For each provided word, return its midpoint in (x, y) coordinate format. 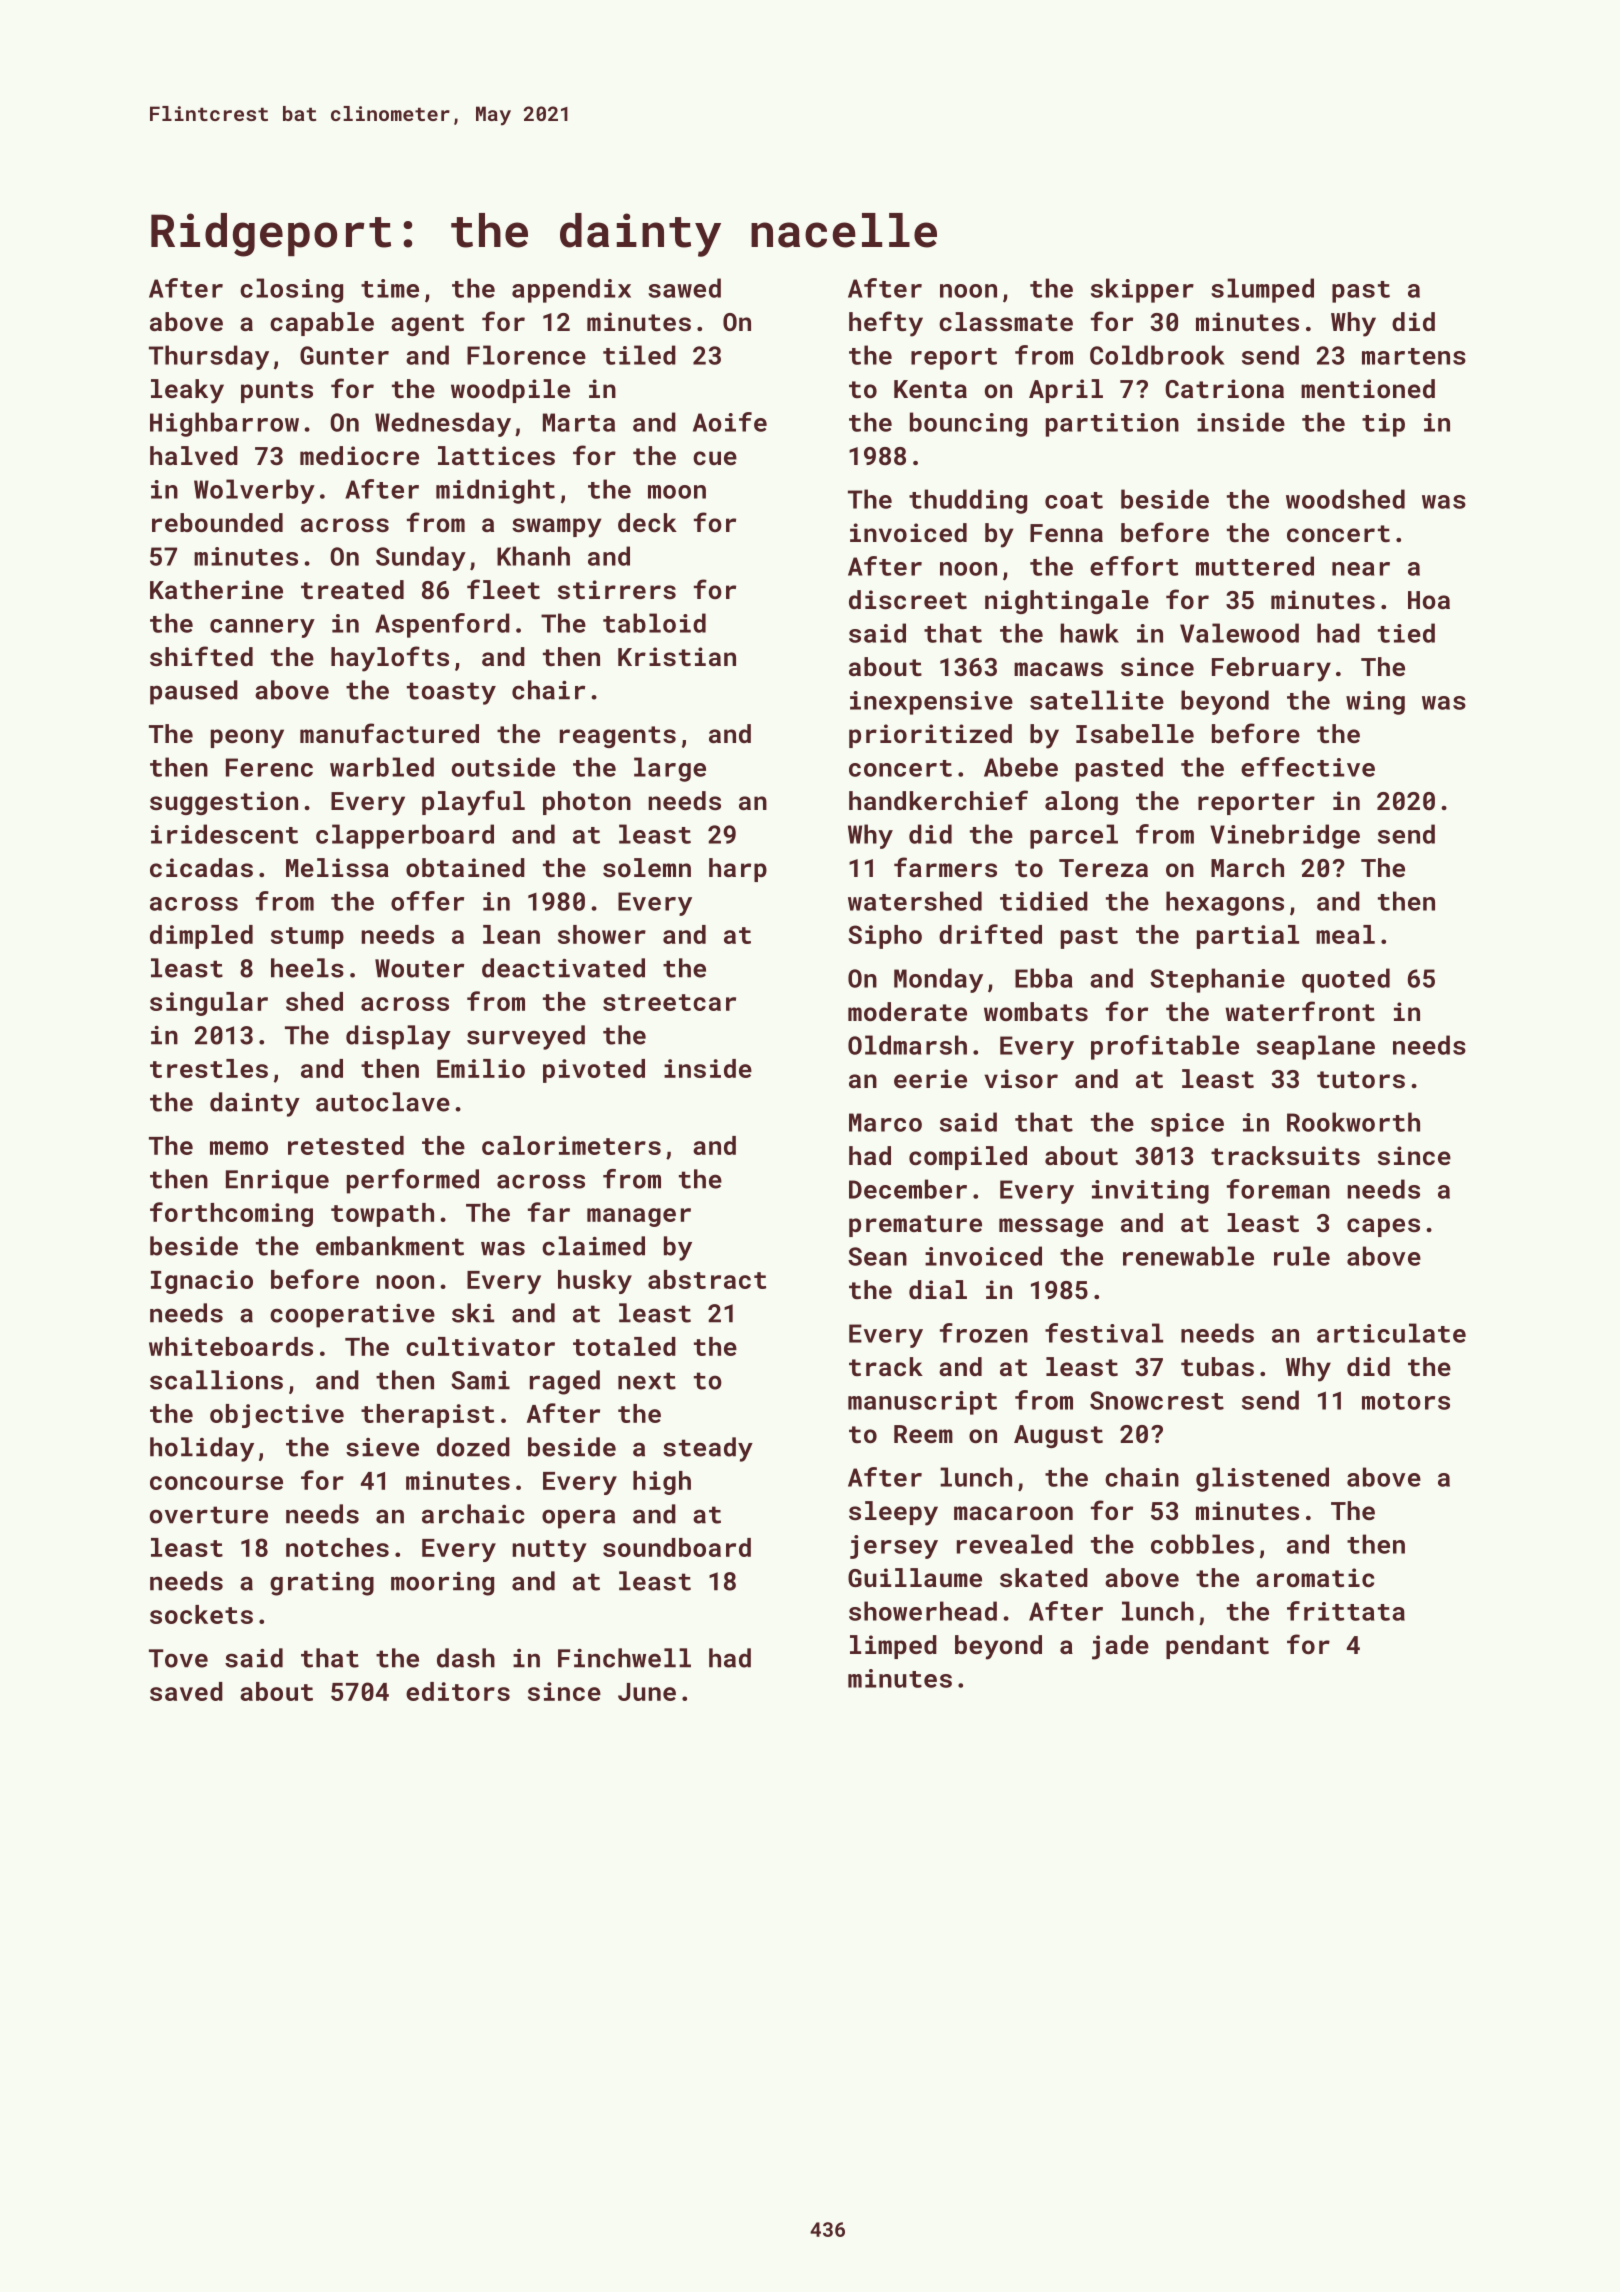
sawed (684, 288)
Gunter (344, 355)
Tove (178, 1658)
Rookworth (1353, 1122)
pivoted (594, 1071)
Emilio (481, 1068)
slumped (1262, 290)
